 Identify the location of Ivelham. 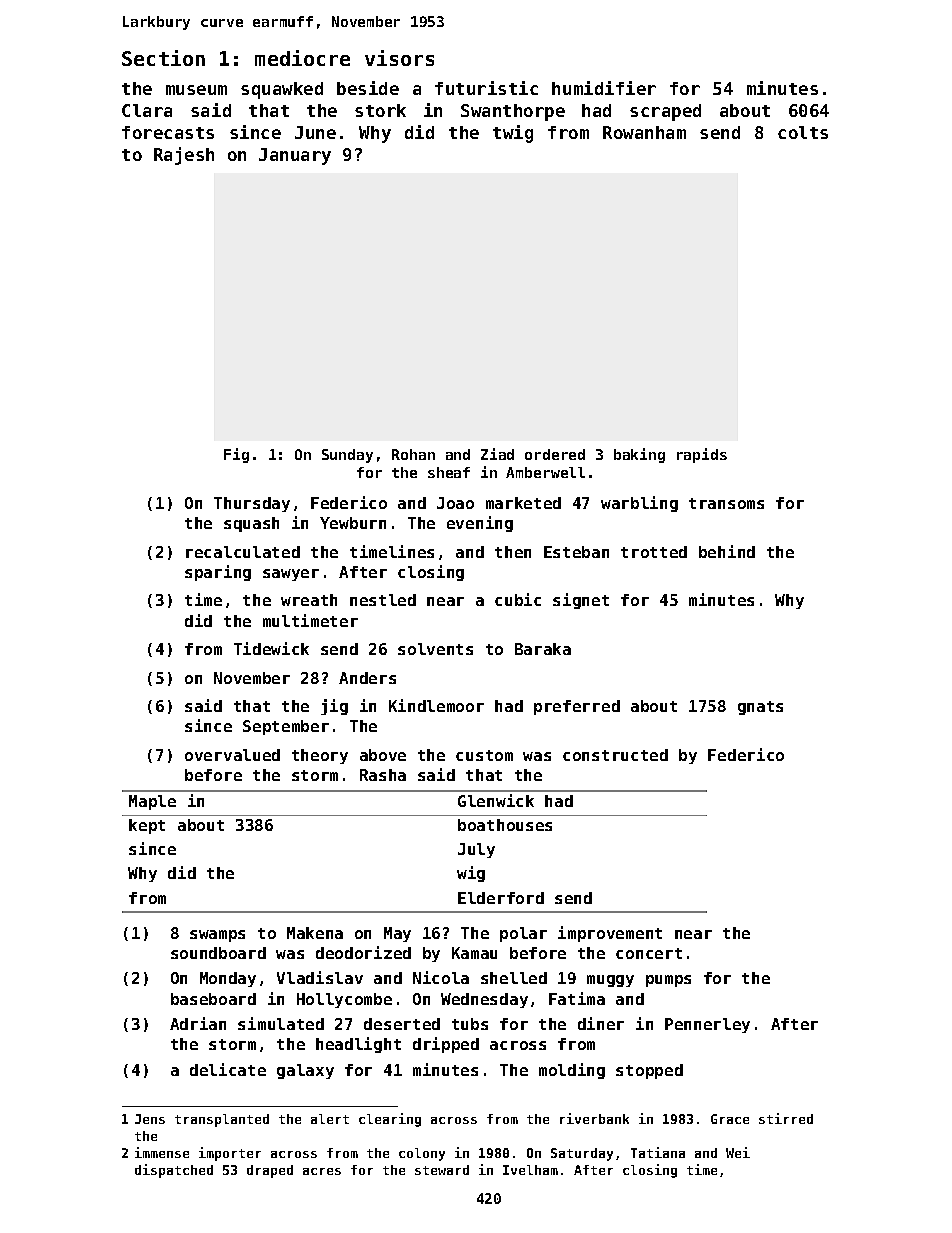
(530, 1170).
